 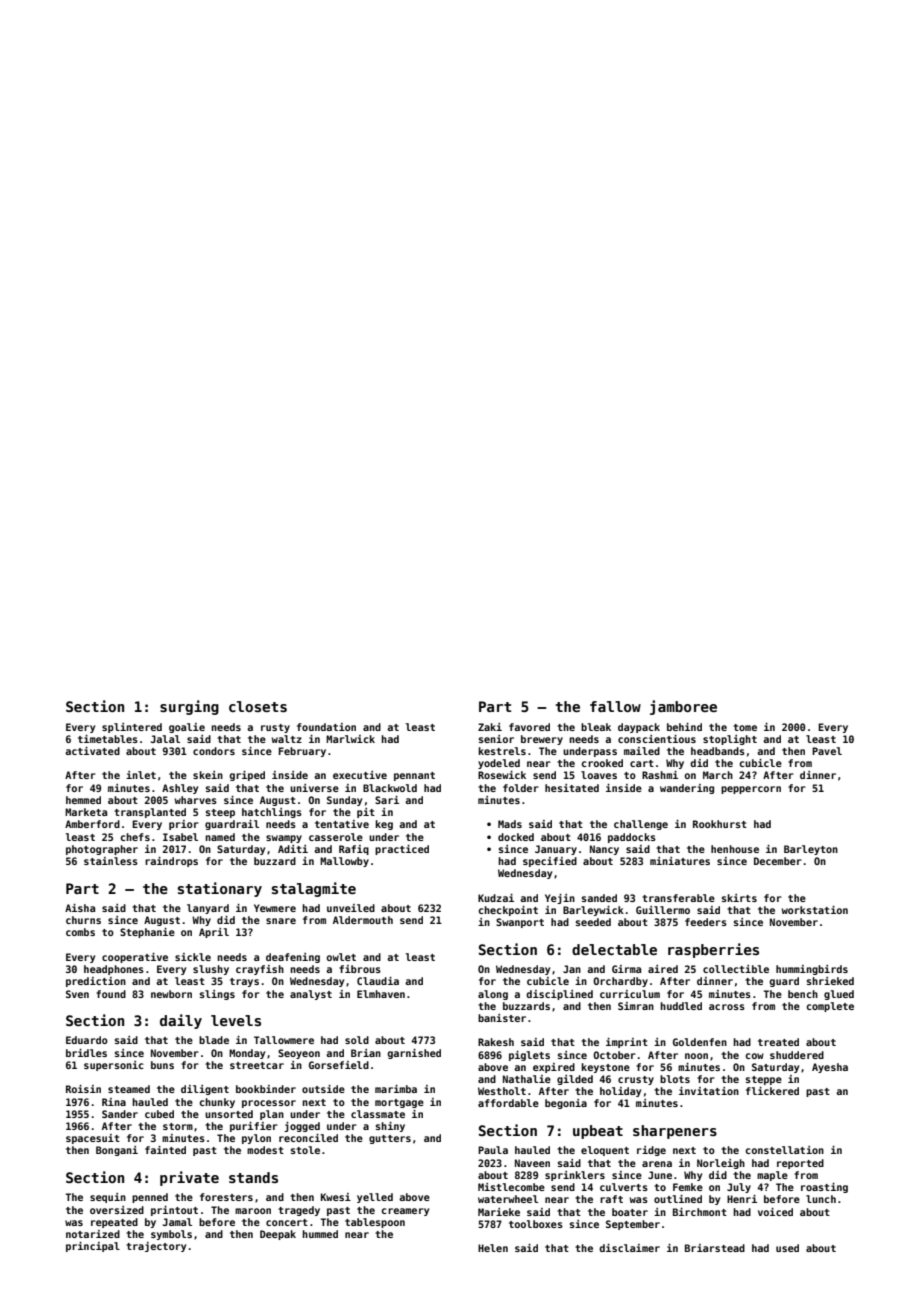 What do you see at coordinates (214, 933) in the page?
I see `April` at bounding box center [214, 933].
